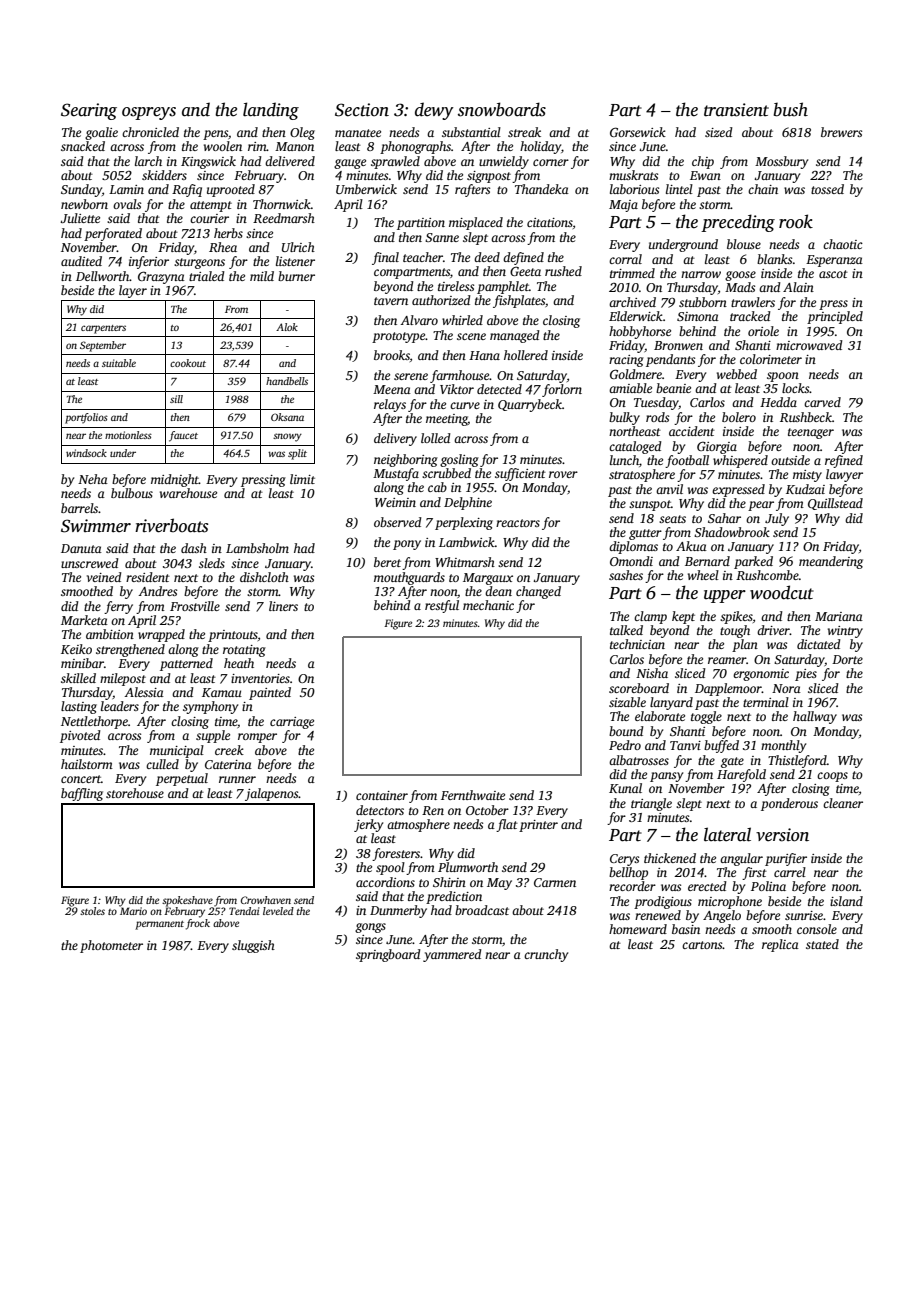  I want to click on fishplates, so click(519, 301).
